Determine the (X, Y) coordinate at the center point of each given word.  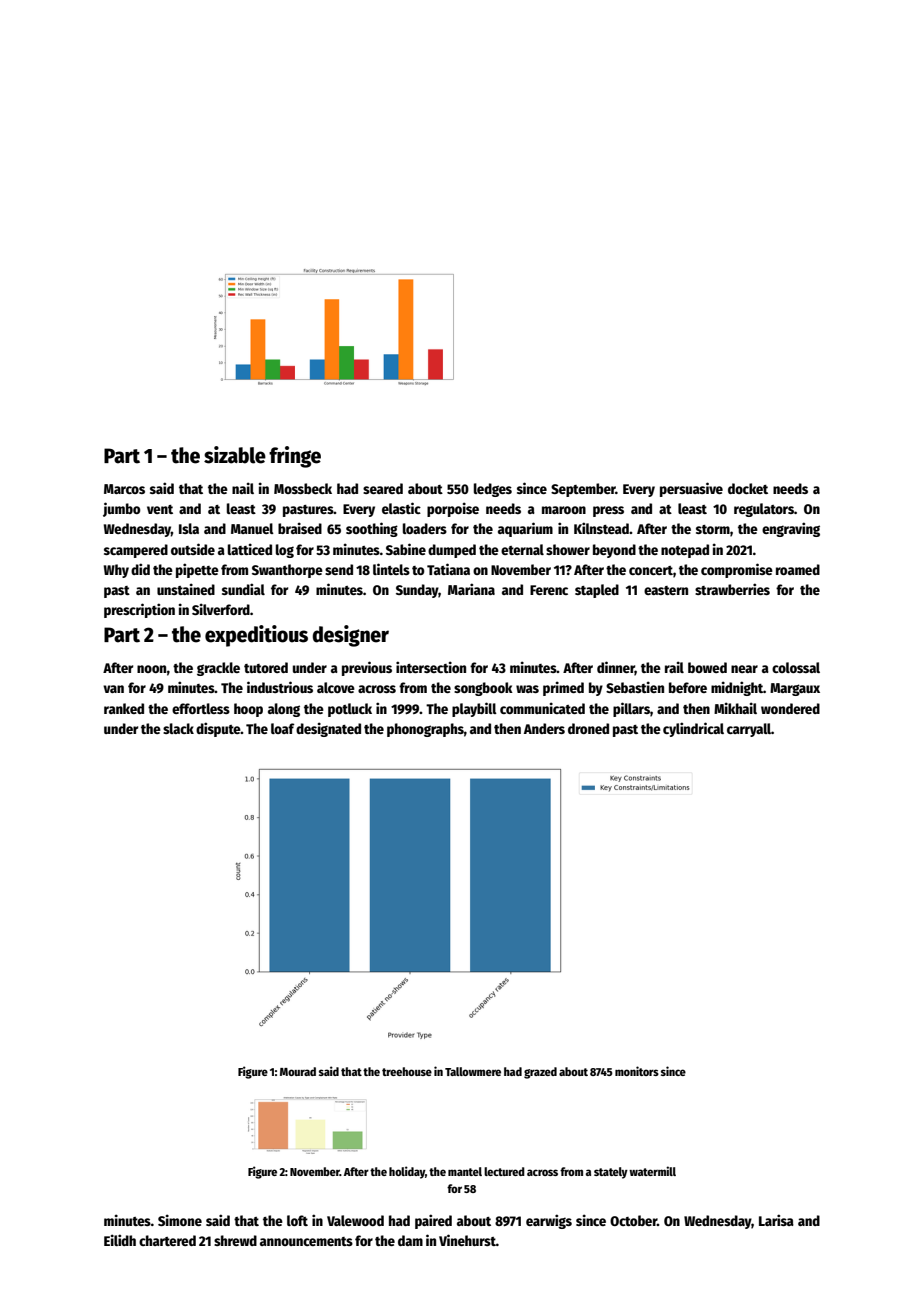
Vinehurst (467, 1240)
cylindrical (693, 729)
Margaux (795, 689)
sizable (235, 455)
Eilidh (120, 1240)
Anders (544, 728)
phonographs (425, 730)
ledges (493, 490)
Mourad (298, 1071)
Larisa (776, 1220)
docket (748, 488)
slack (178, 728)
